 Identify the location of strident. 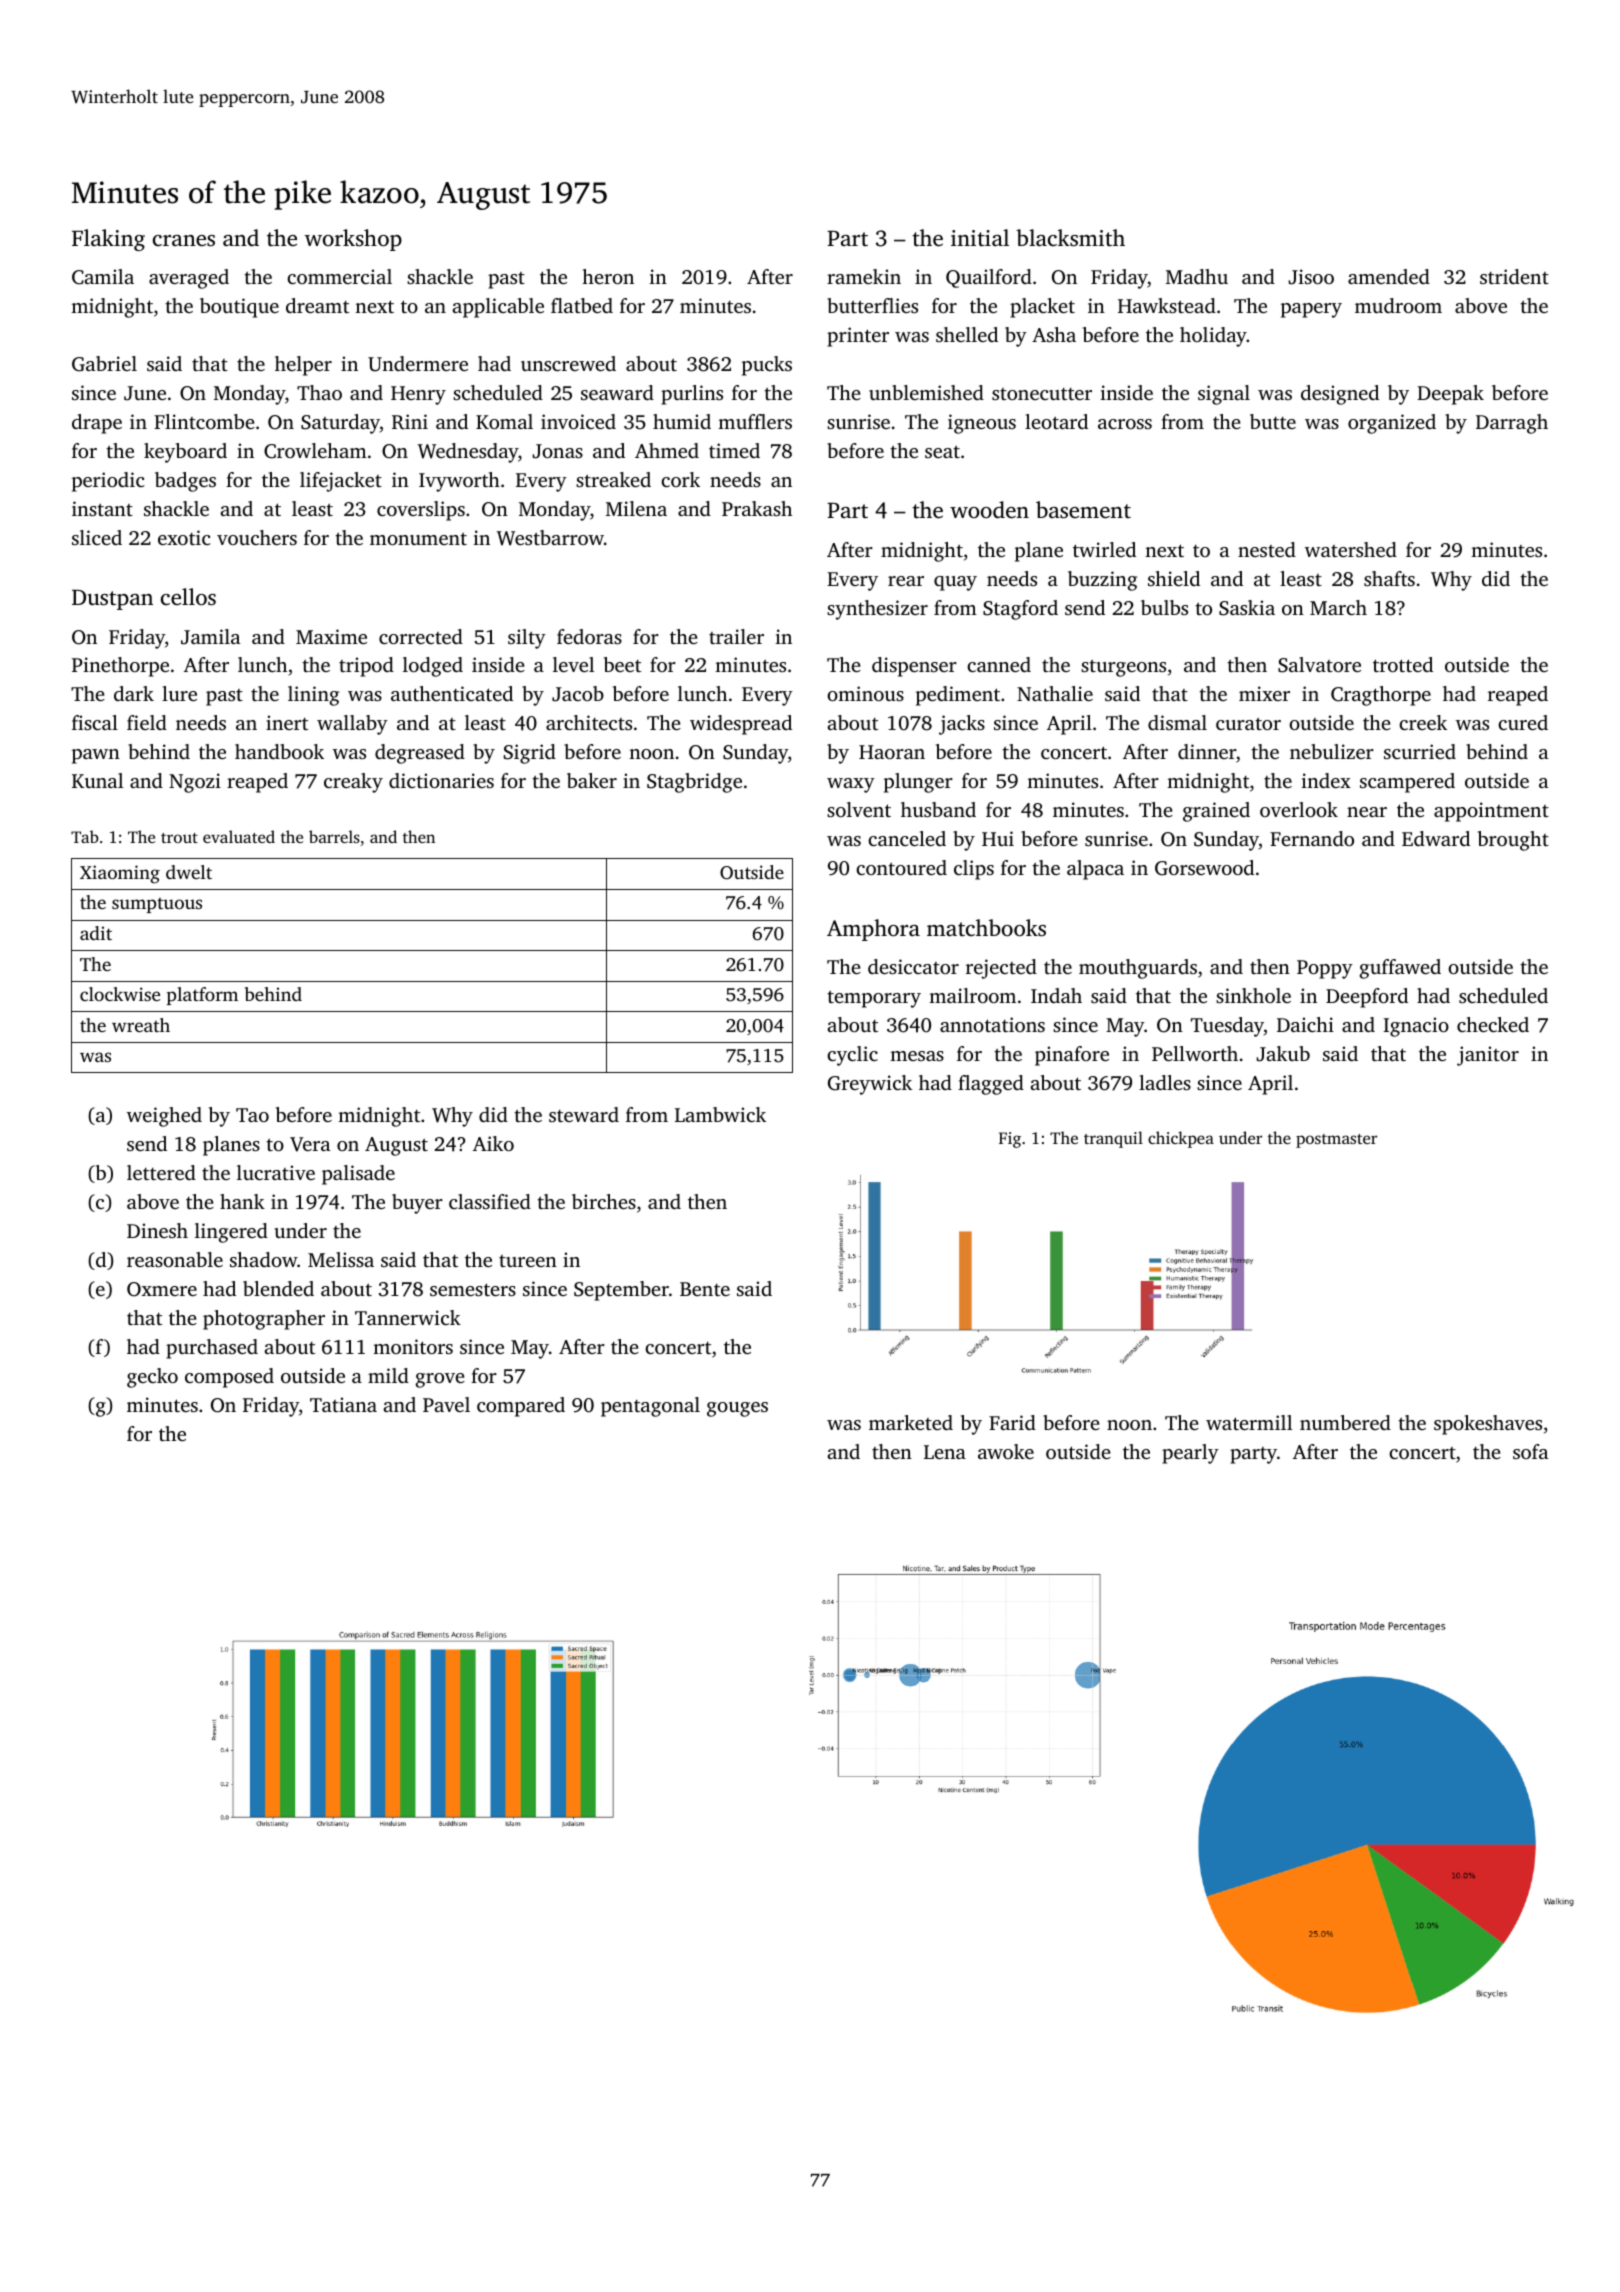
(1514, 276).
